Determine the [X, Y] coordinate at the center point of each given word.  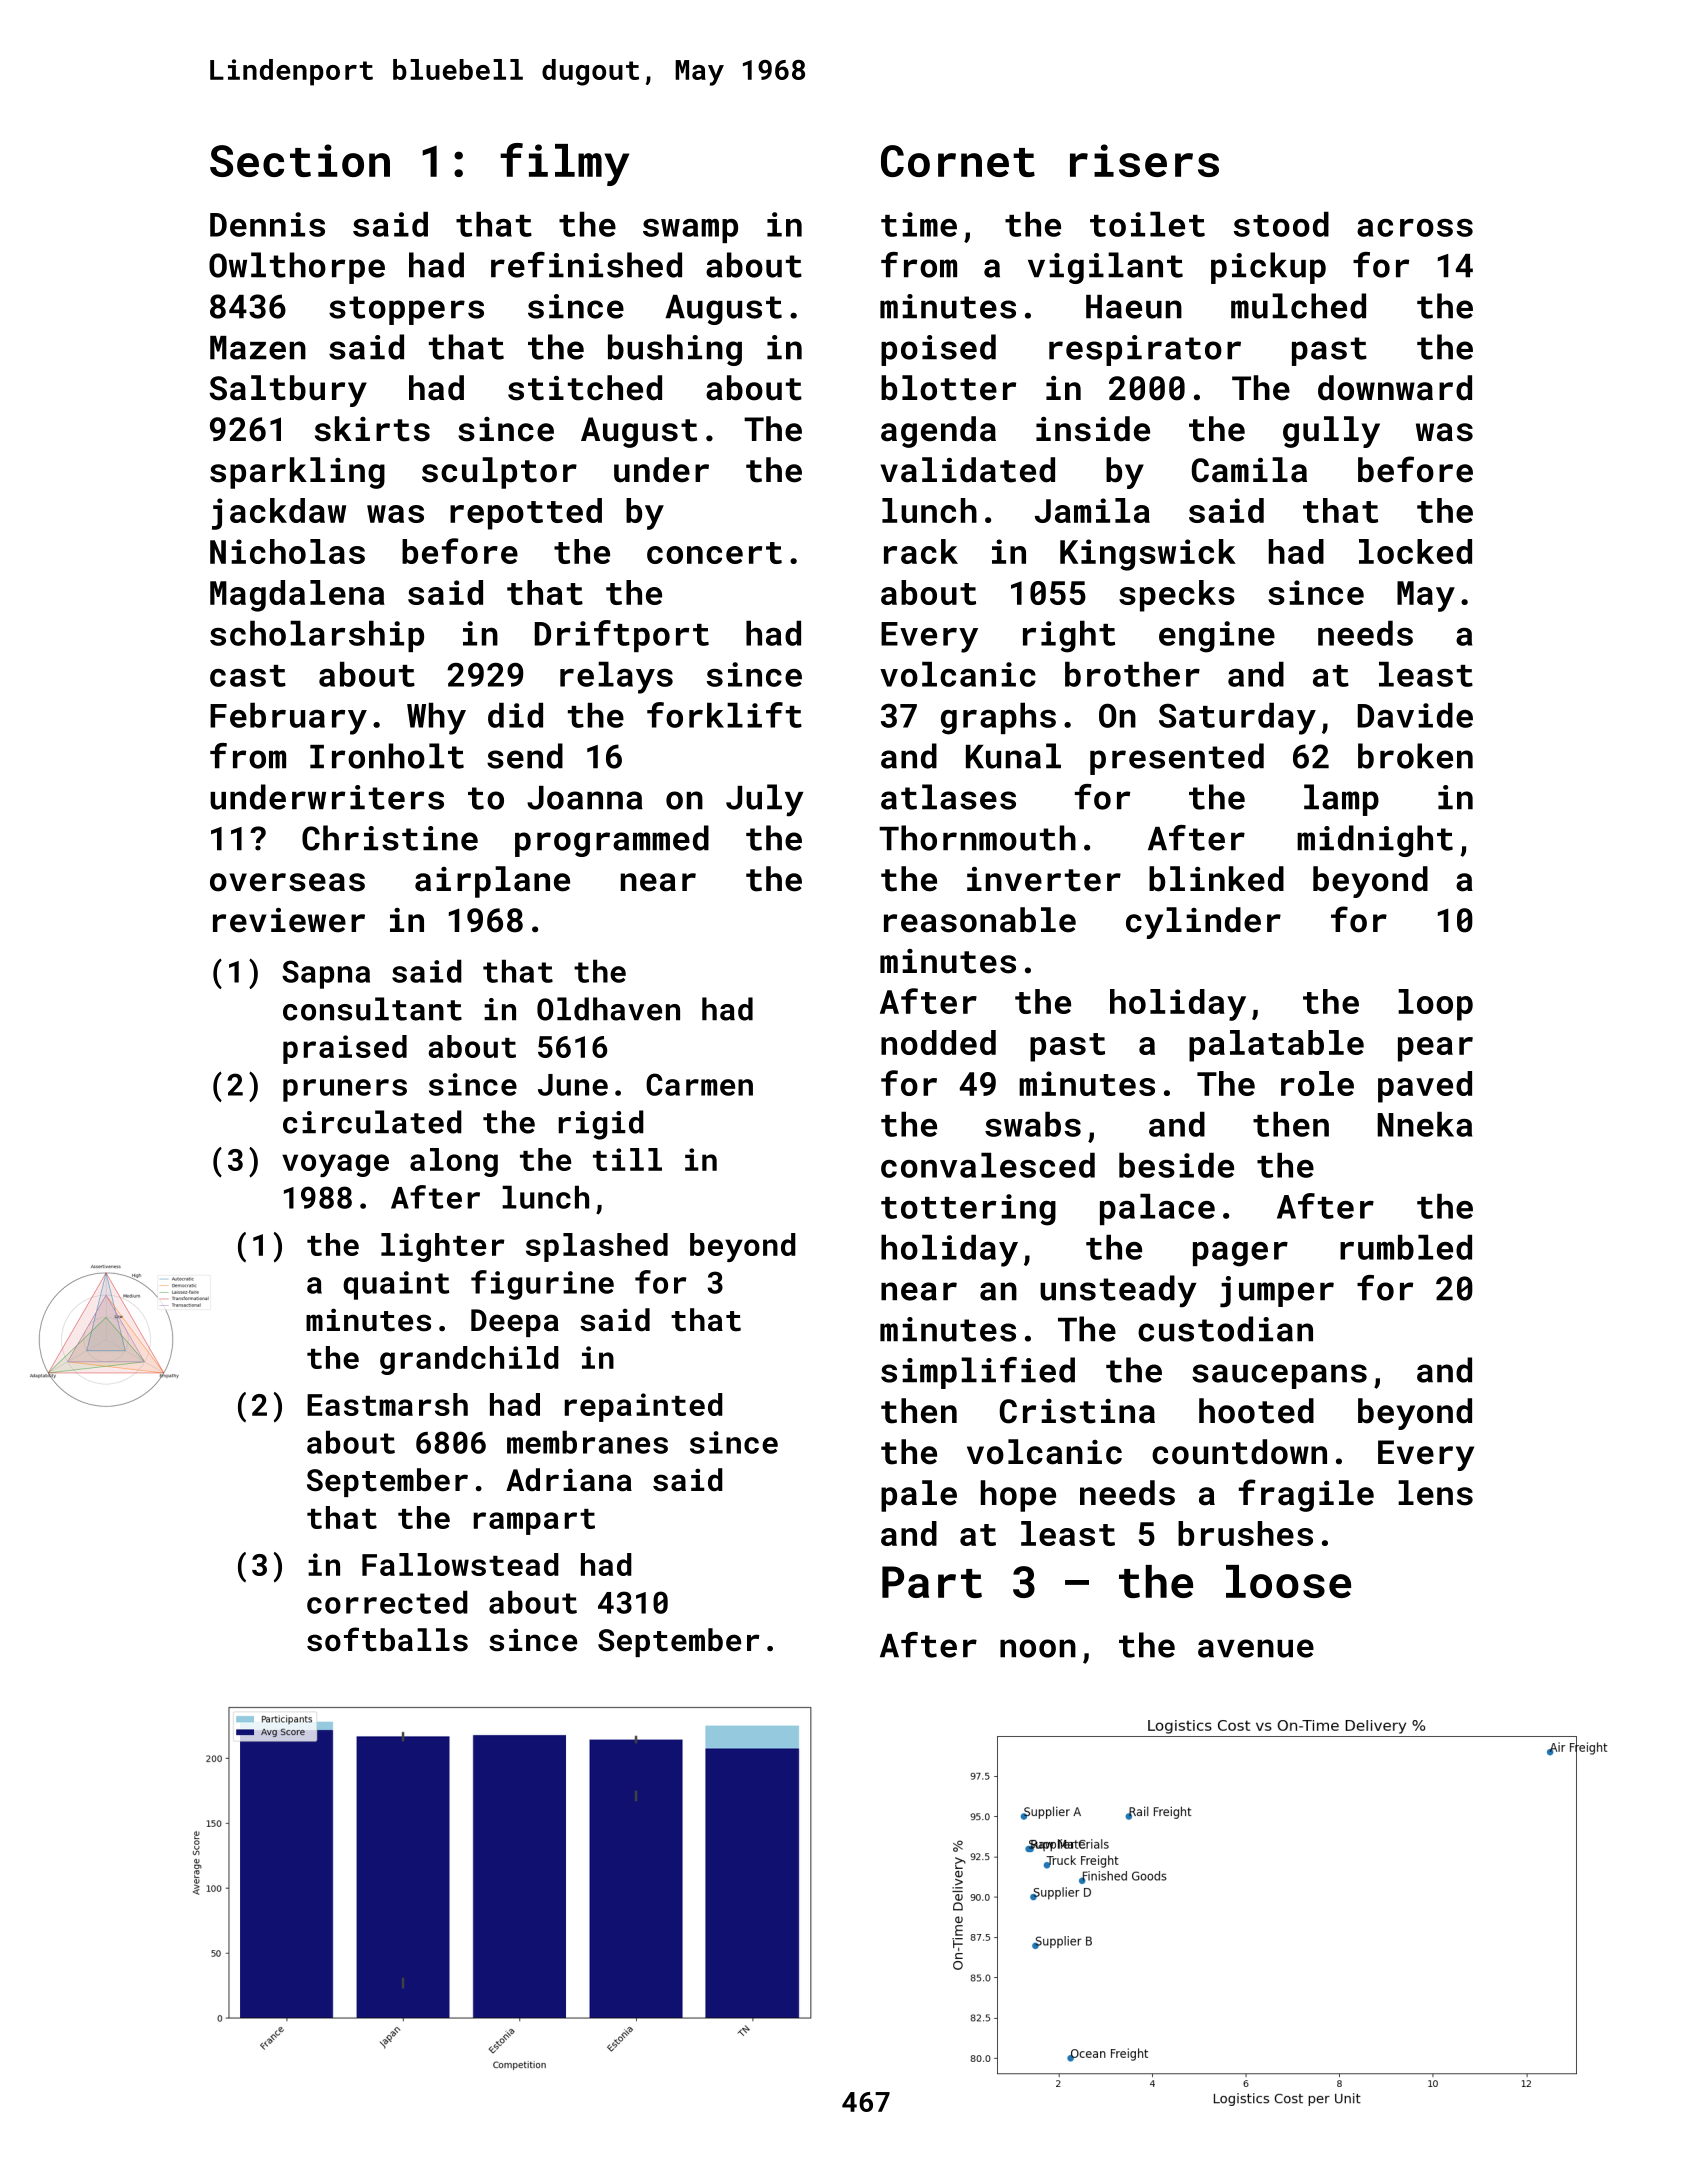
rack [921, 551]
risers [1144, 160]
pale [919, 1496]
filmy [564, 164]
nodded [938, 1042]
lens [1435, 1493]
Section [300, 160]
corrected [387, 1602]
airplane [492, 882]
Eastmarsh [387, 1404]
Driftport [622, 636]
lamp [1341, 800]
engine [1217, 637]
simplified [978, 1373]
